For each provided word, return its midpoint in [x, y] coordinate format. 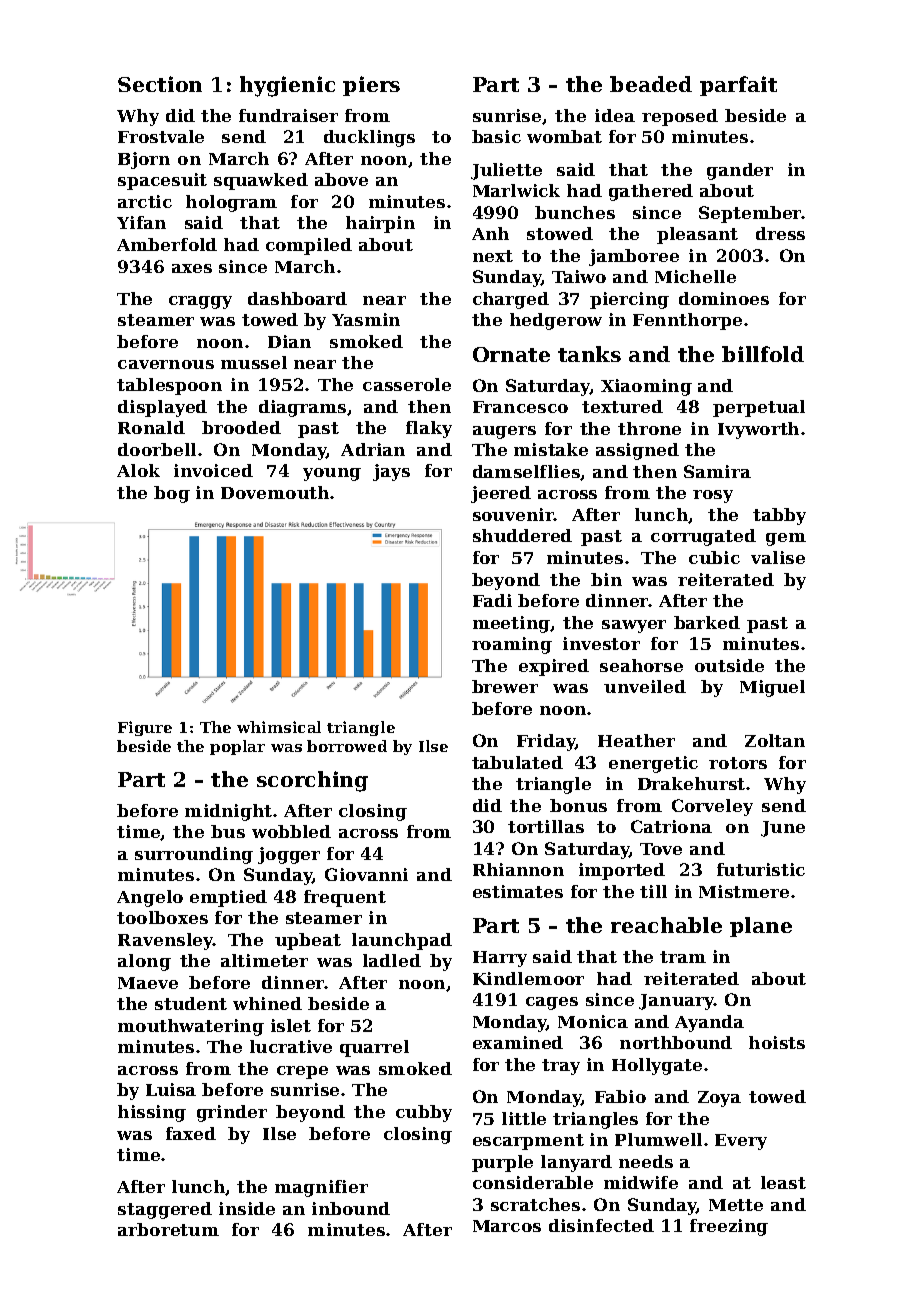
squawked [261, 181]
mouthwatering [191, 1027]
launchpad [402, 941]
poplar [237, 747]
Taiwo [579, 276]
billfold [763, 354]
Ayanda [709, 1023]
